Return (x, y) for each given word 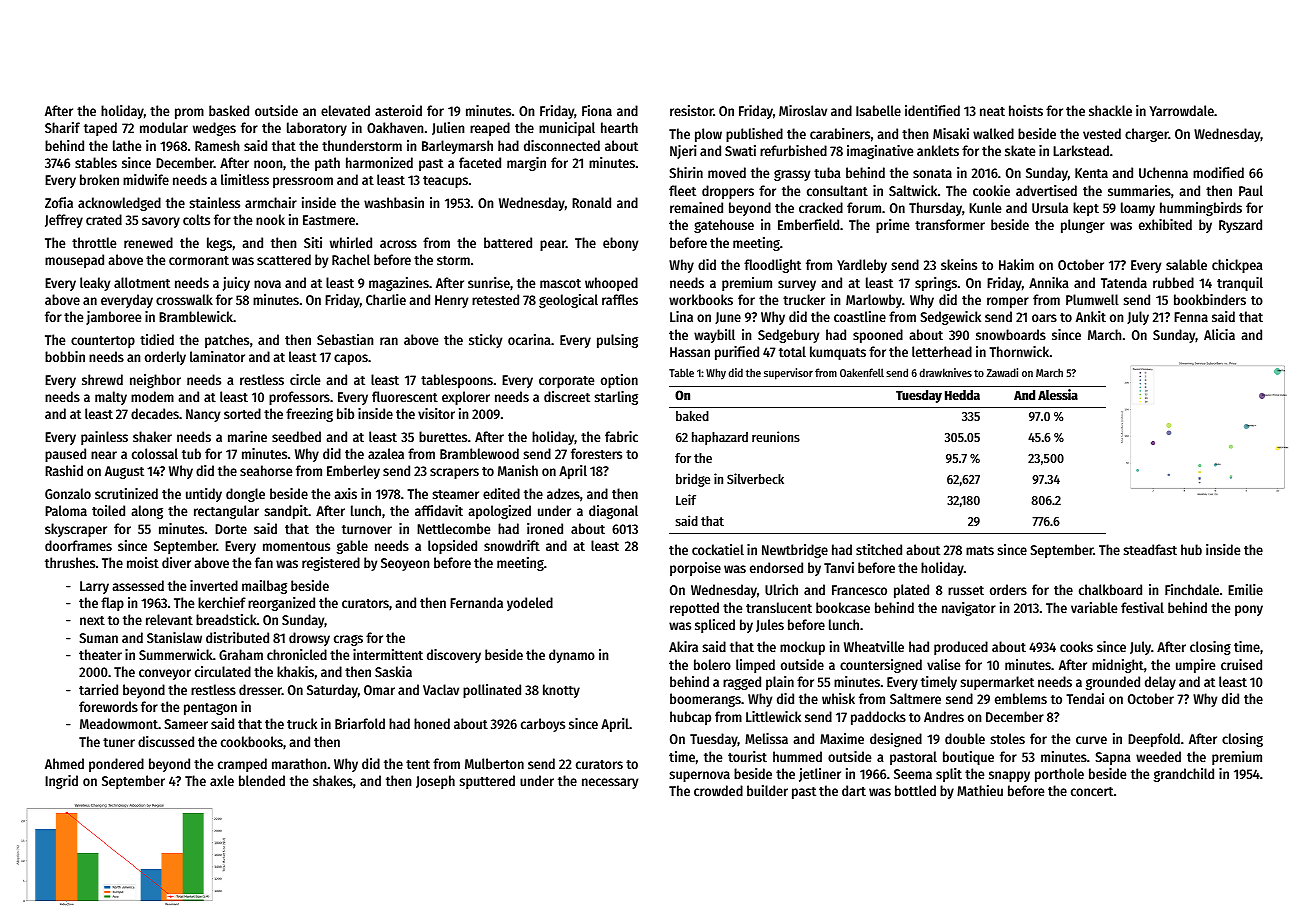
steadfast (1150, 549)
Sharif (62, 127)
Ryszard (1240, 226)
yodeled (530, 604)
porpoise (695, 569)
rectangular (226, 512)
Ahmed (64, 763)
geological (568, 301)
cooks (1076, 646)
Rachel (351, 259)
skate (1020, 150)
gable (352, 547)
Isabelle (878, 110)
